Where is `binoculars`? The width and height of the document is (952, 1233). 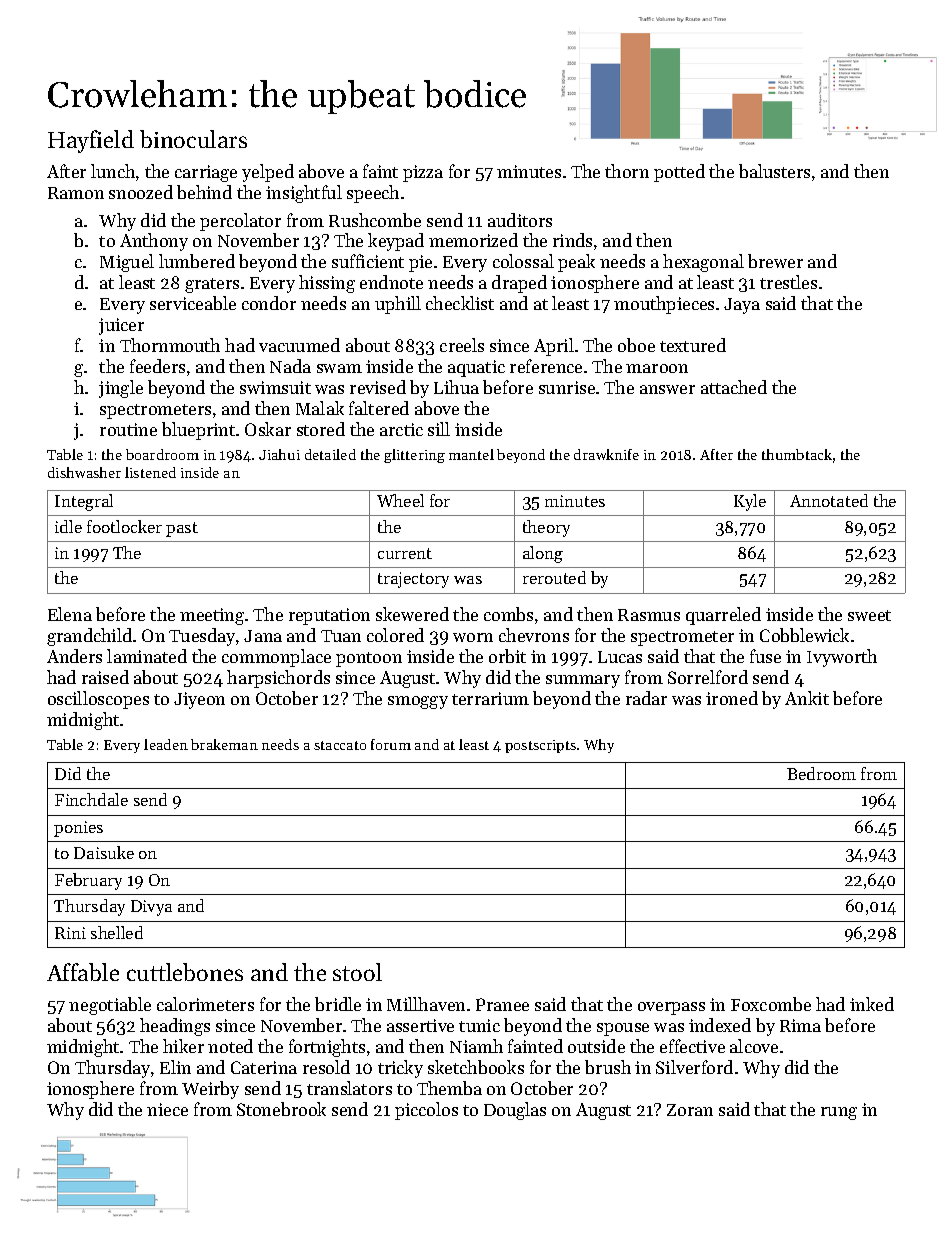 binoculars is located at coordinates (193, 139).
